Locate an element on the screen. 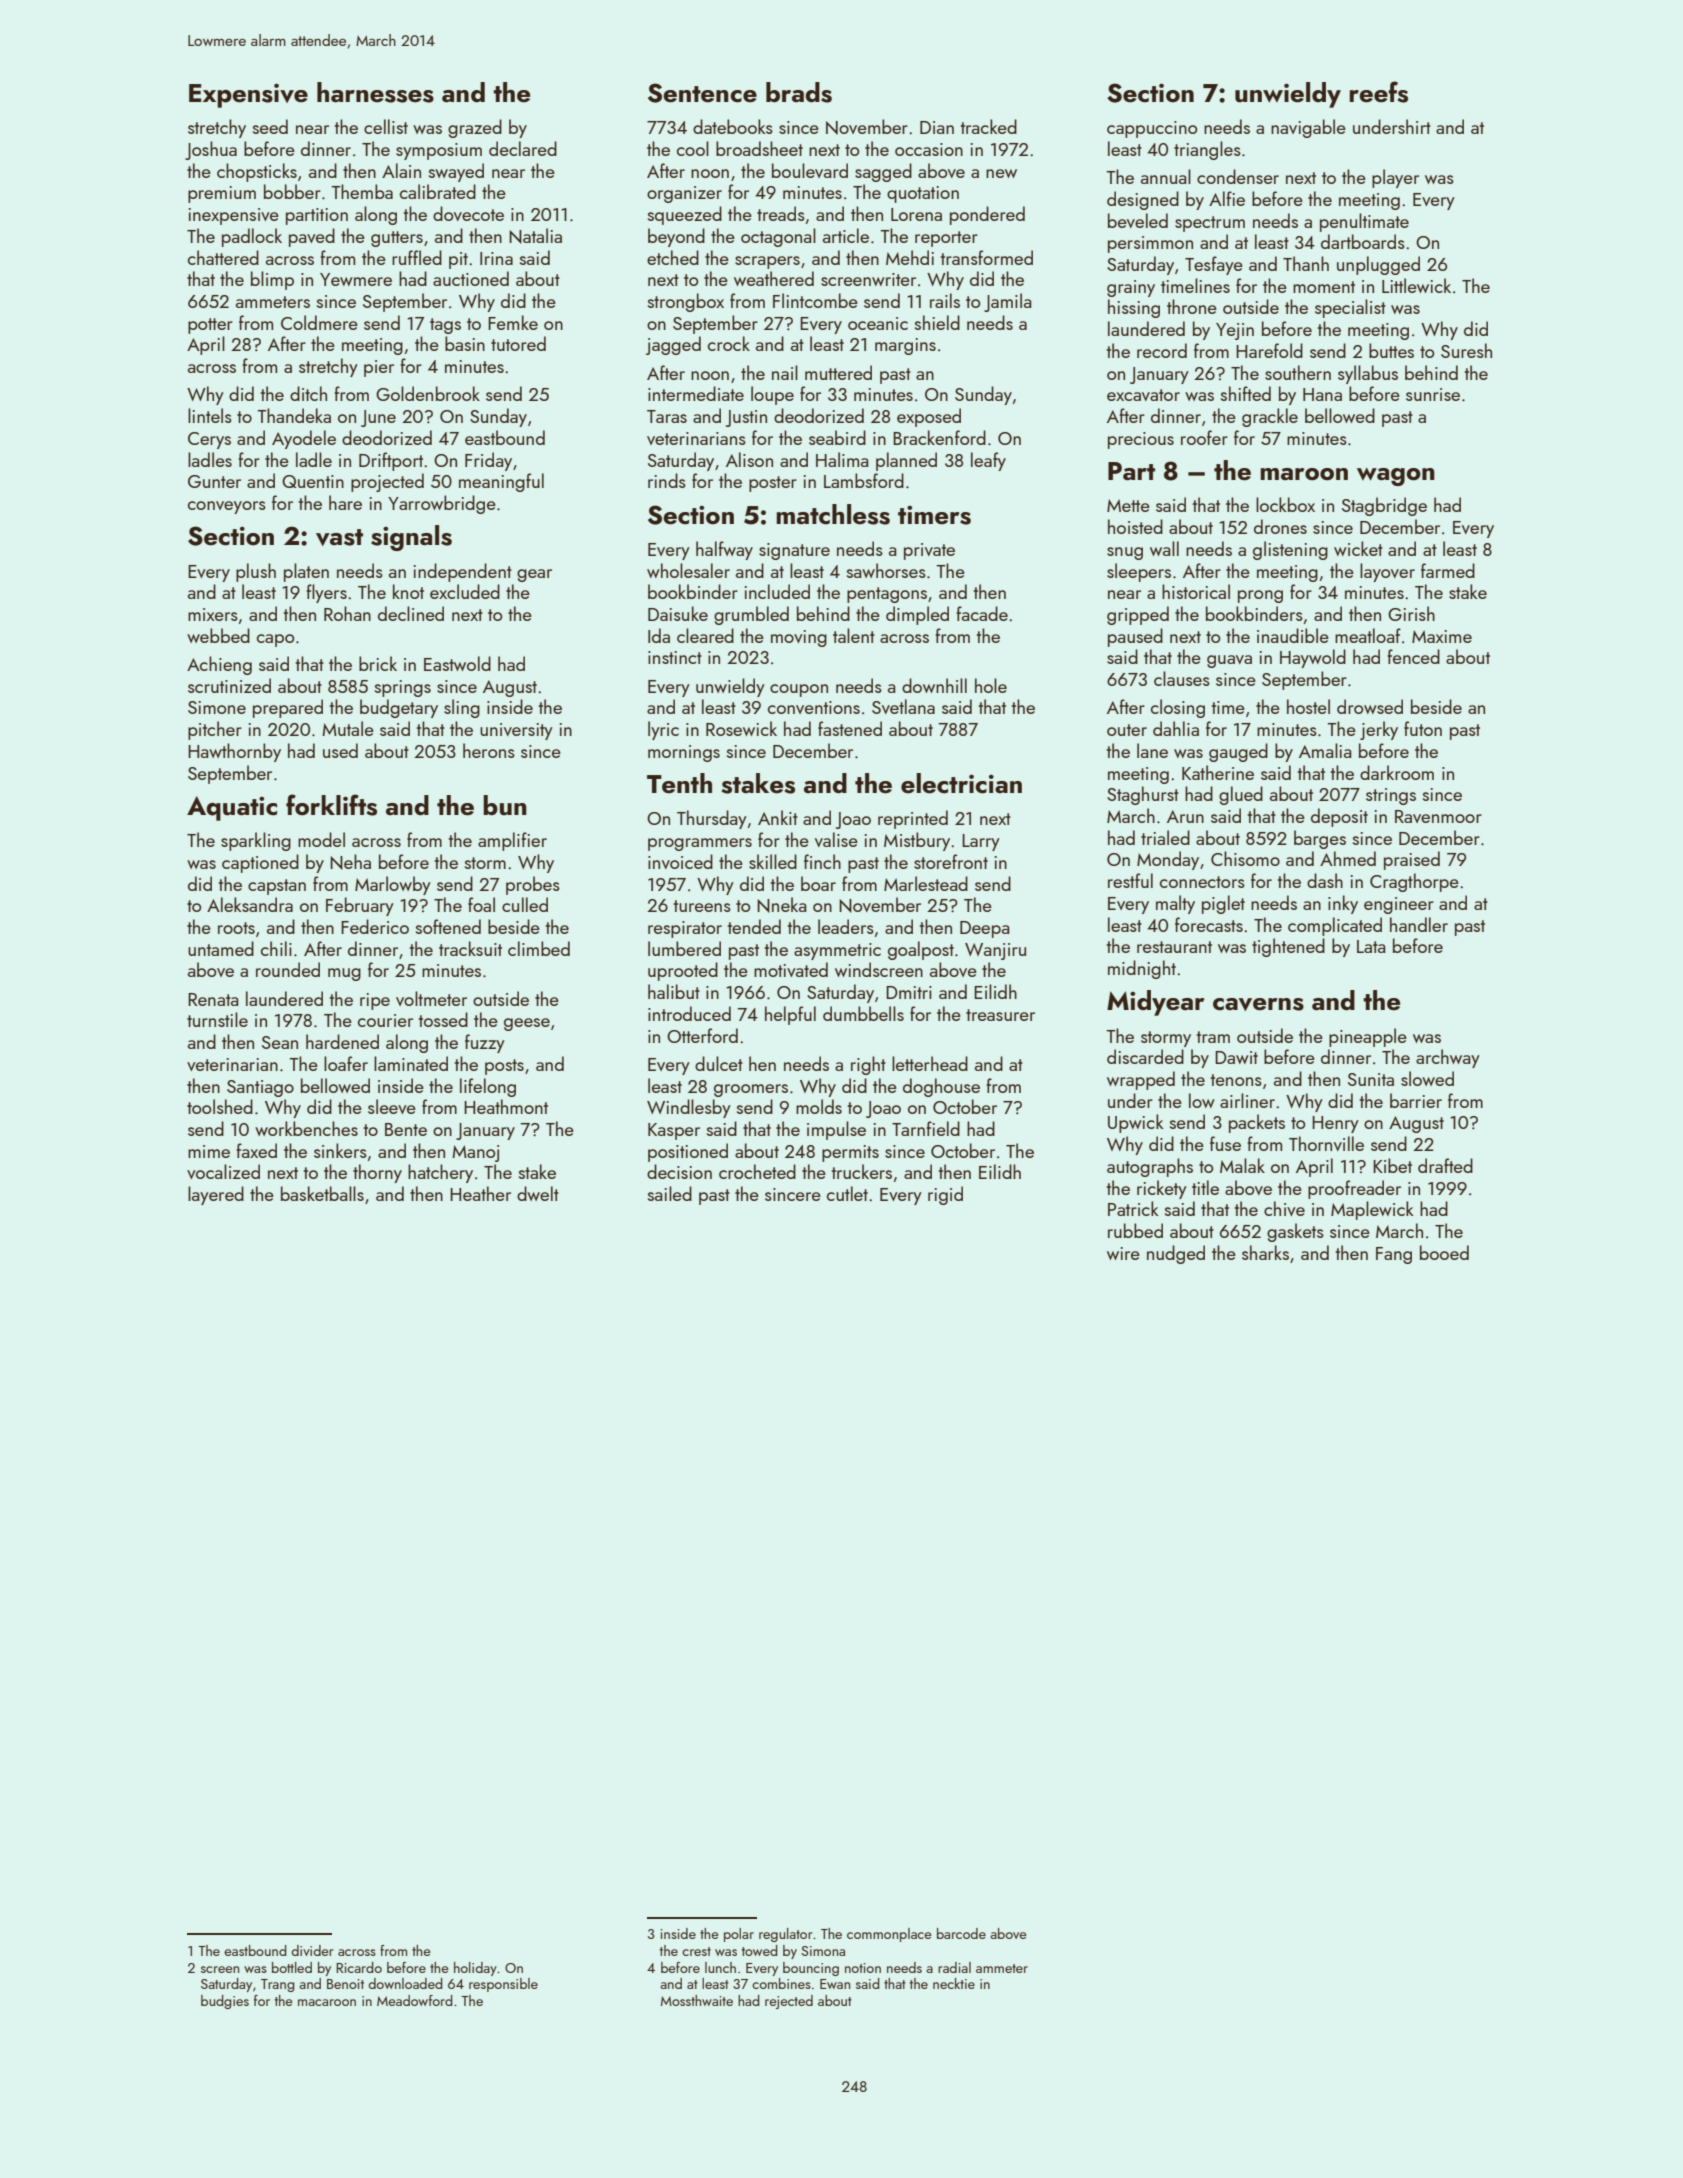 The width and height of the screenshot is (1683, 2178). brads is located at coordinates (799, 92).
